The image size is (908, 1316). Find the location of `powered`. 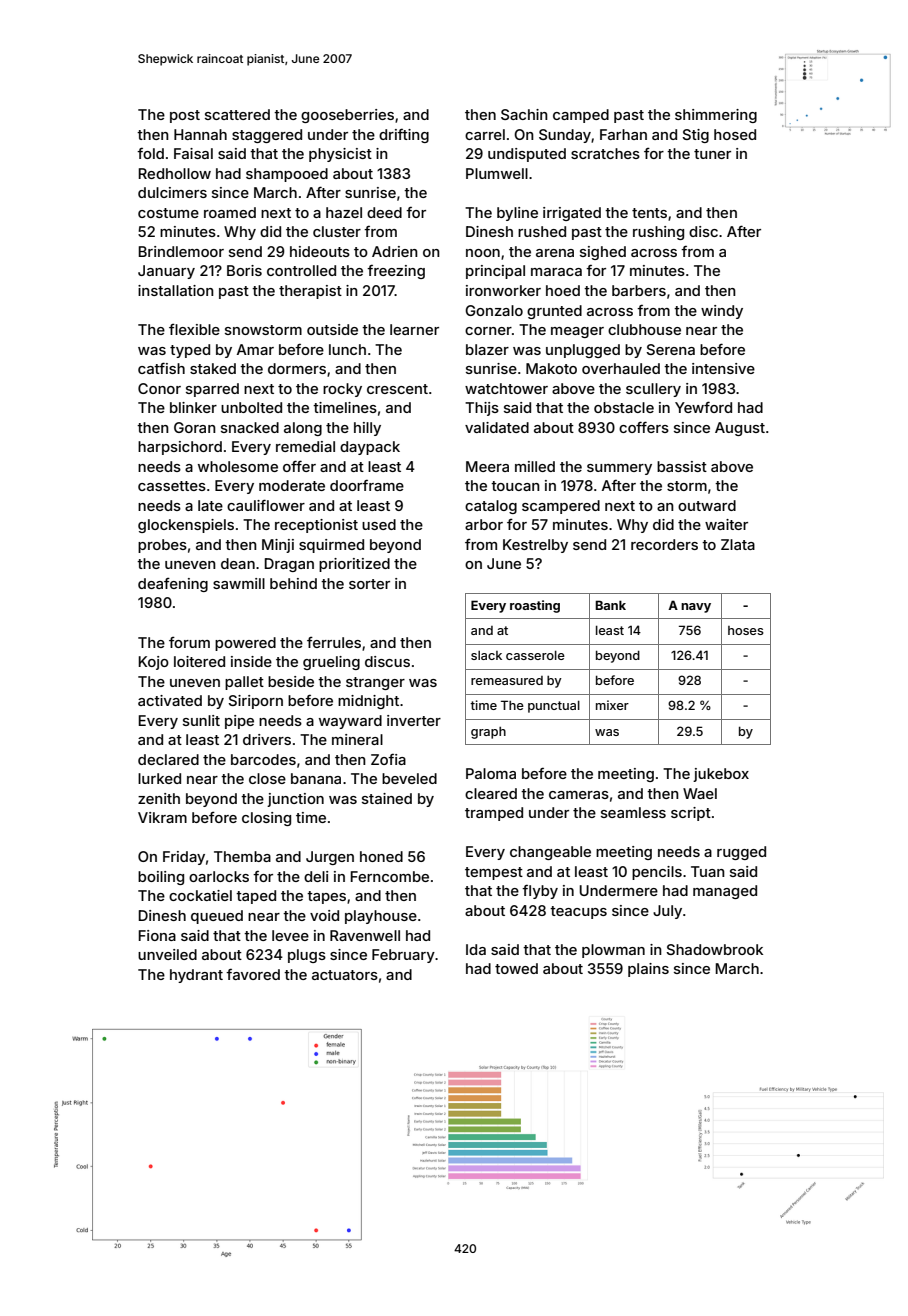

powered is located at coordinates (245, 644).
